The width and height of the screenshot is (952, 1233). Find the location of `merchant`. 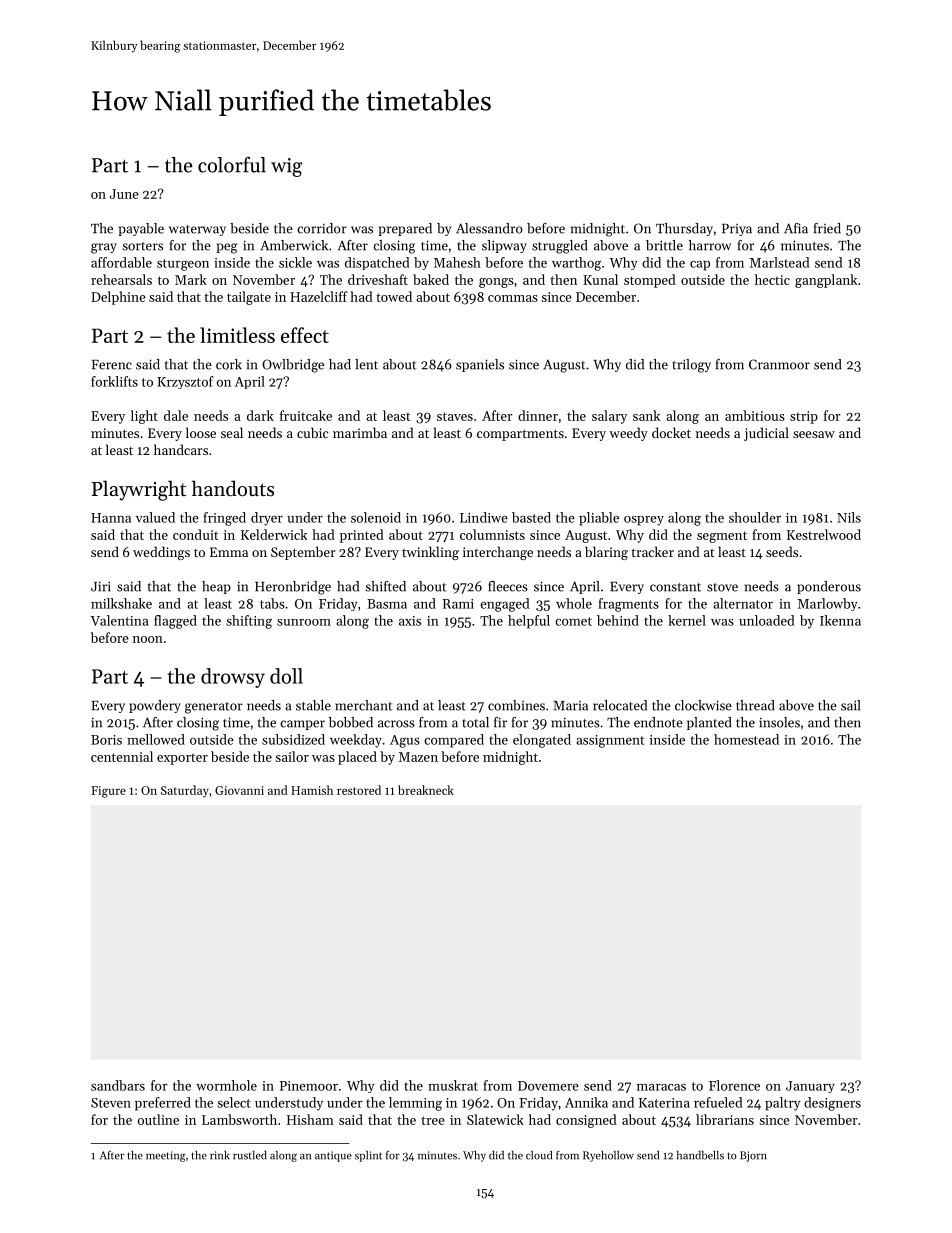

merchant is located at coordinates (364, 705).
